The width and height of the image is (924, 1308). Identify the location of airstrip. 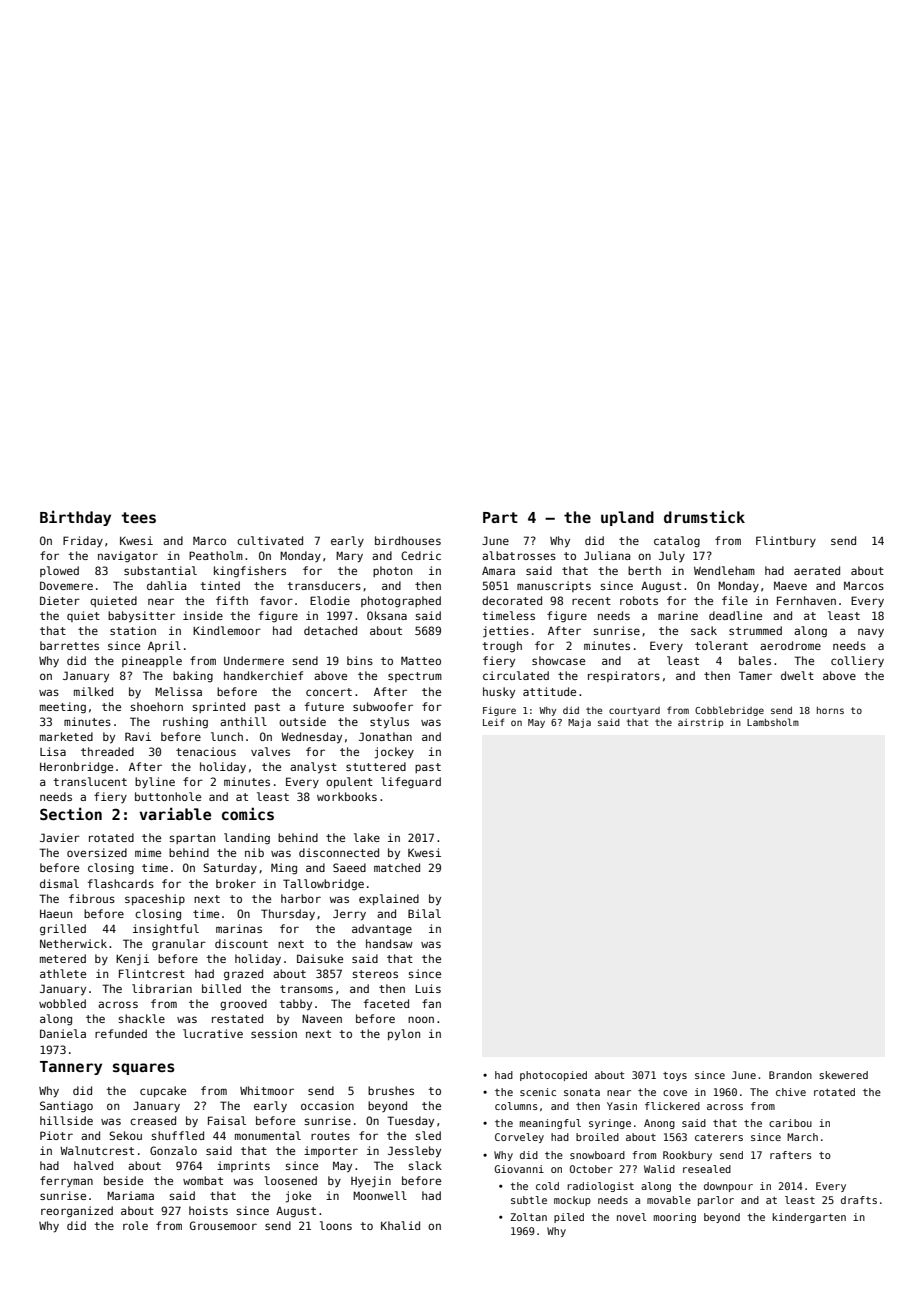
(701, 723).
